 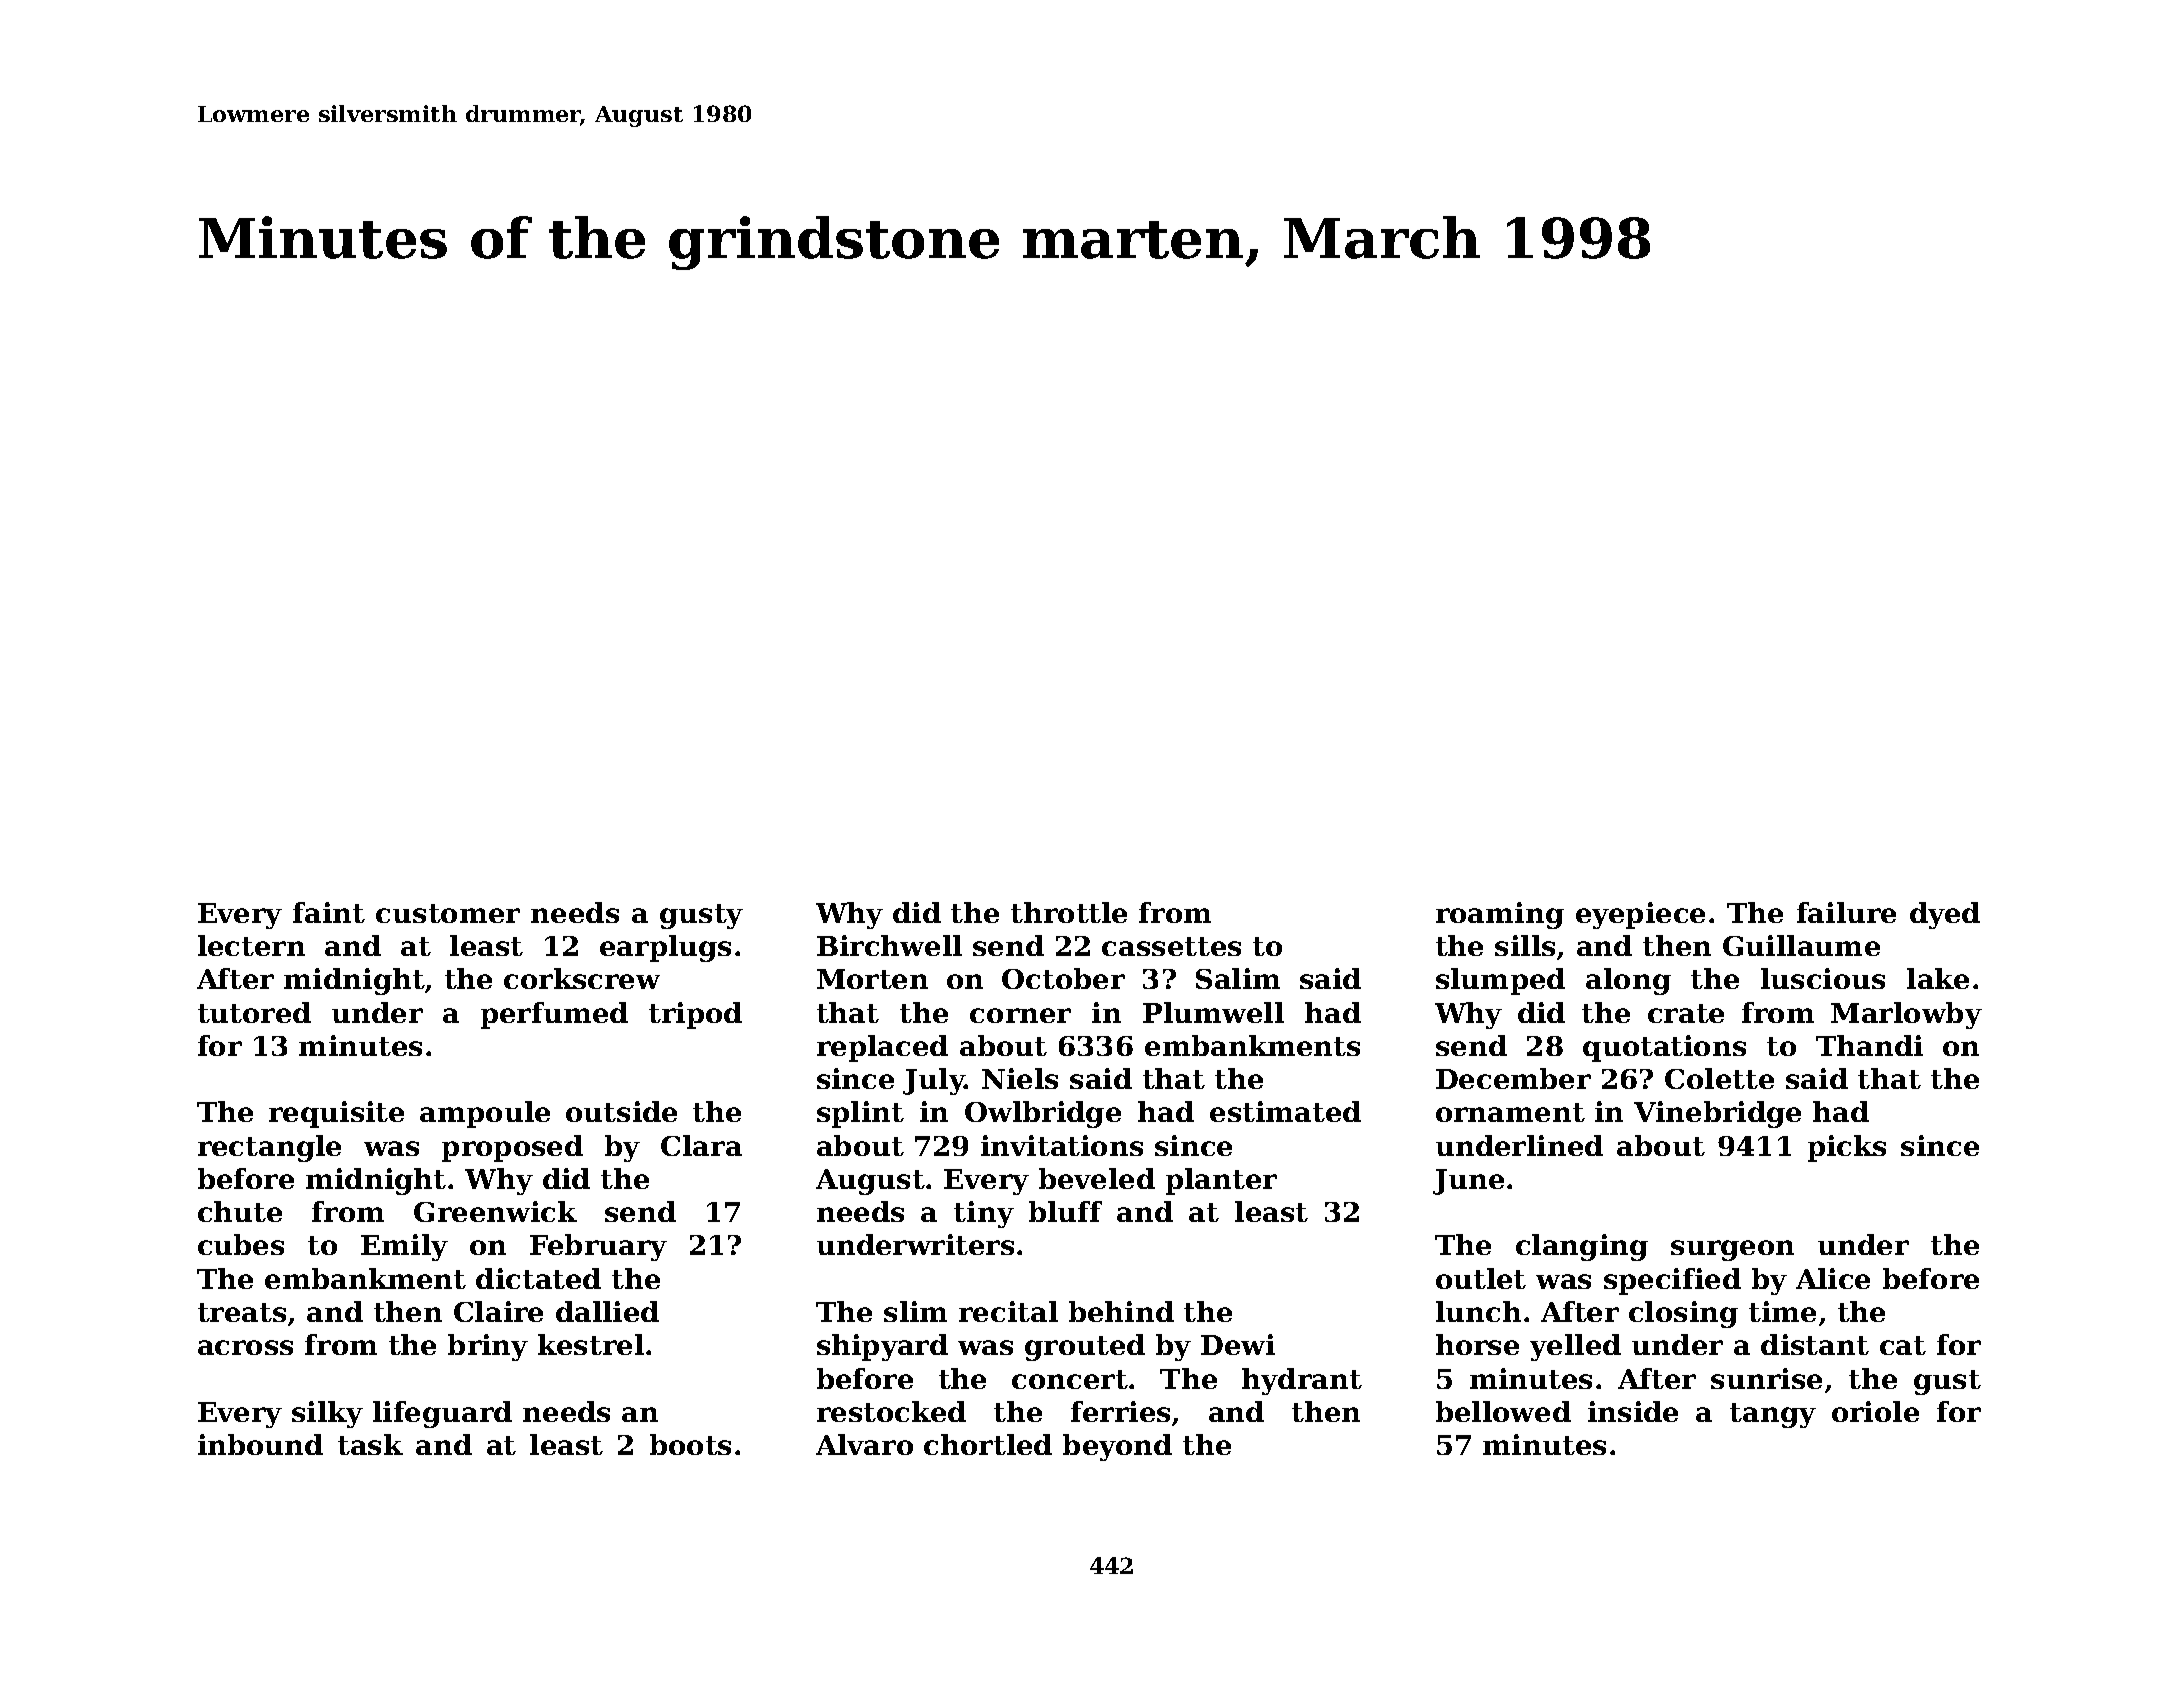 I want to click on quotations, so click(x=1664, y=1048).
